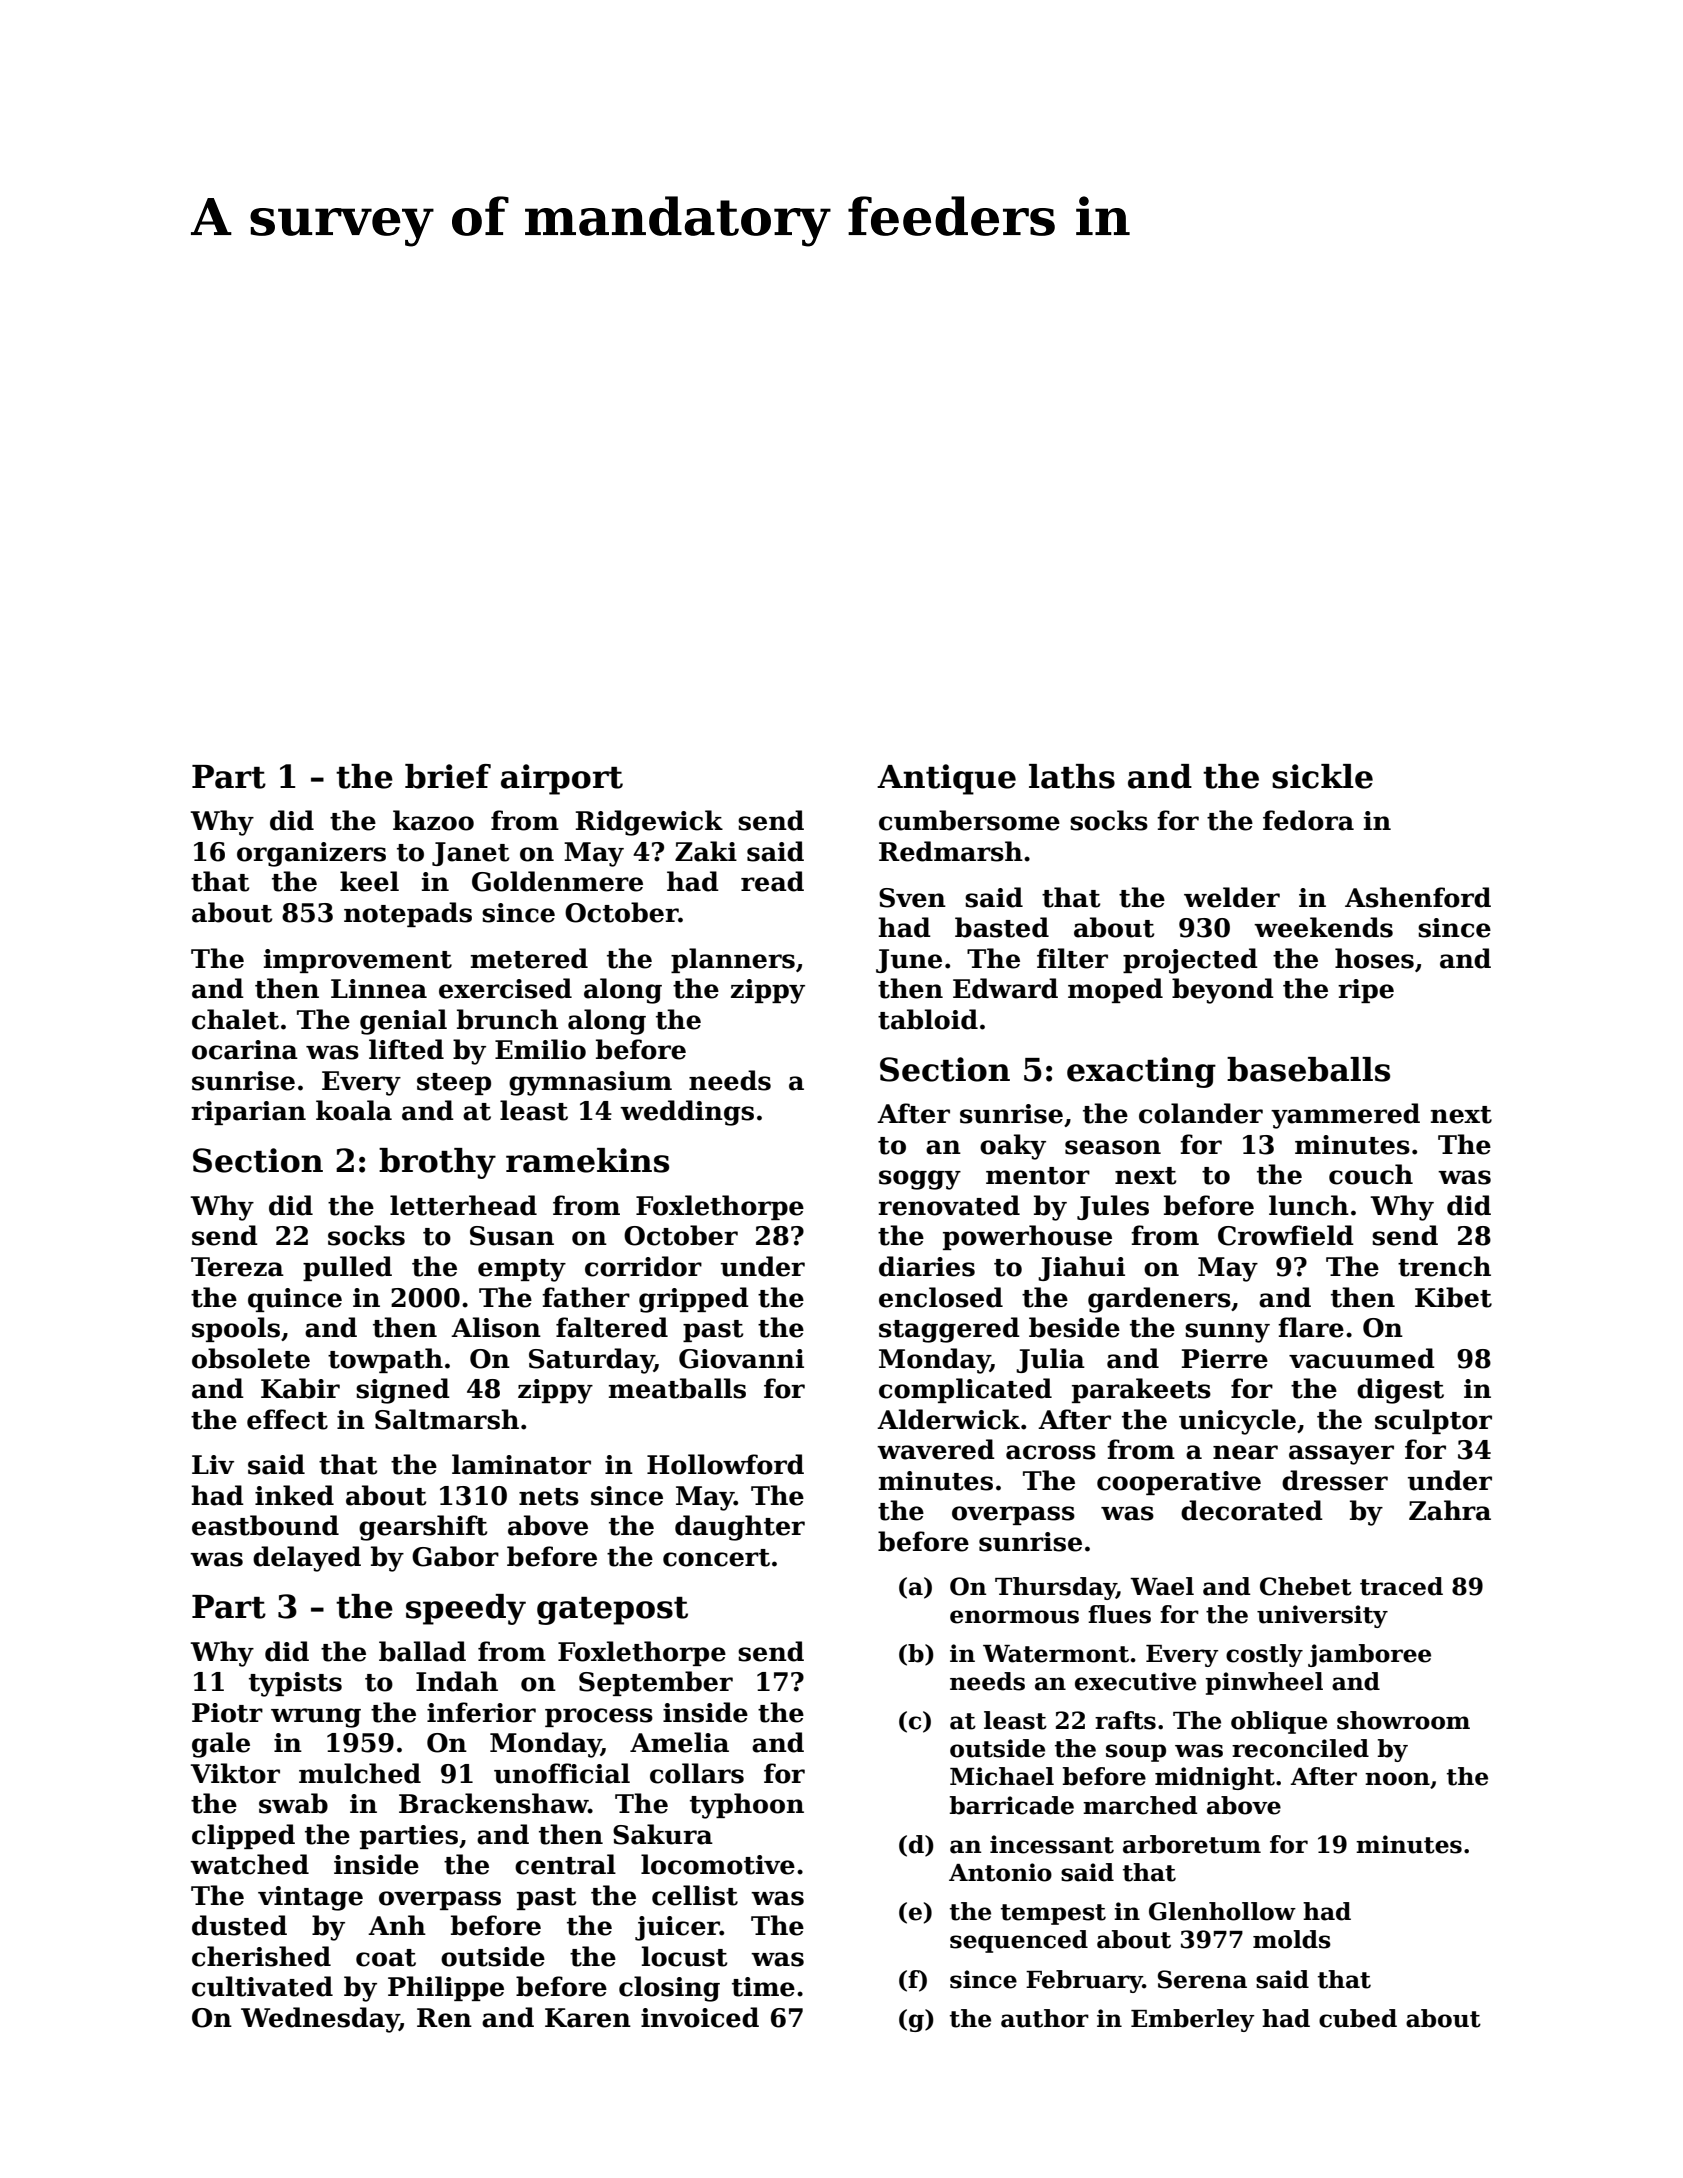 This document has width=1683, height=2178. I want to click on ripe, so click(1366, 991).
